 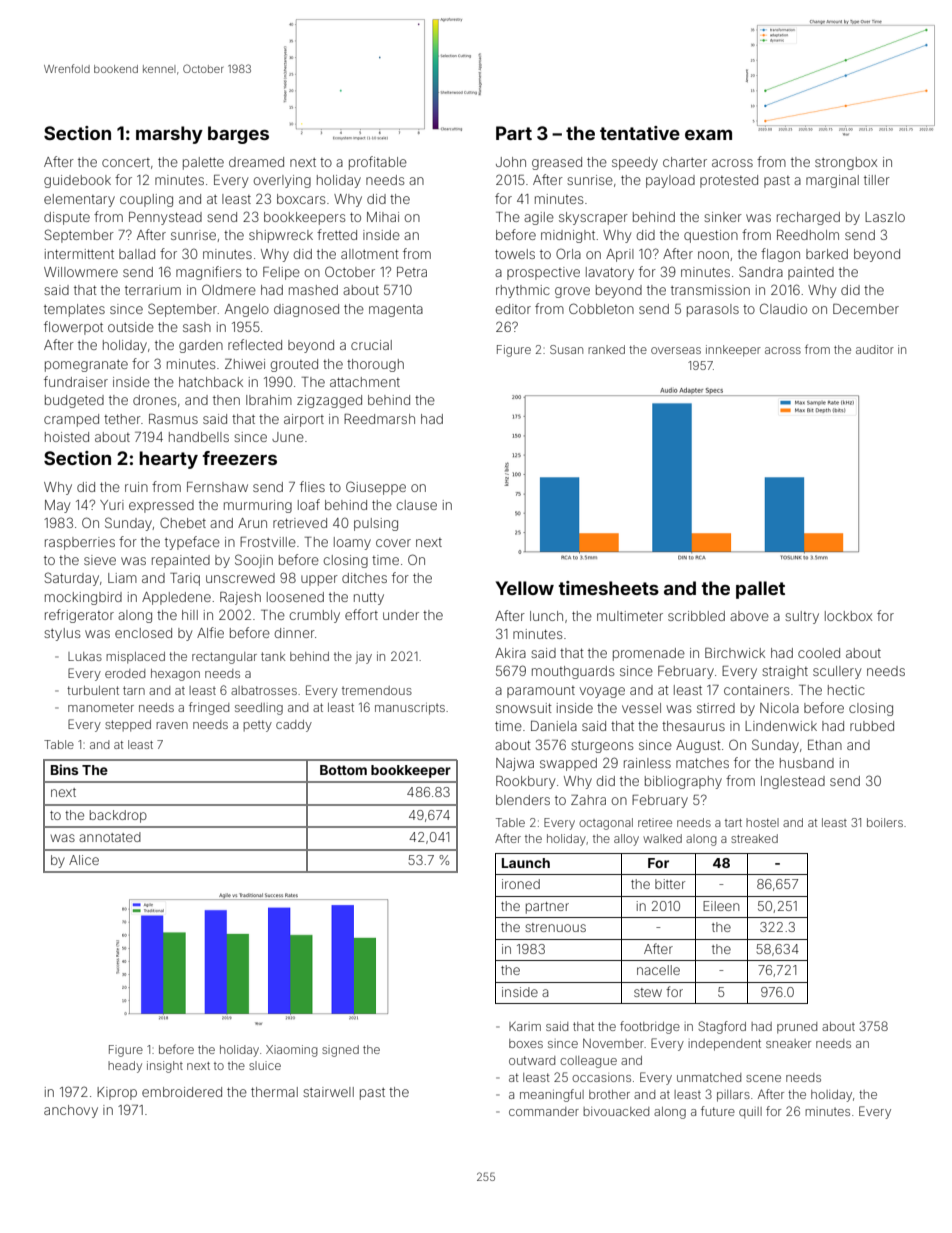 What do you see at coordinates (118, 816) in the screenshot?
I see `backdrop` at bounding box center [118, 816].
